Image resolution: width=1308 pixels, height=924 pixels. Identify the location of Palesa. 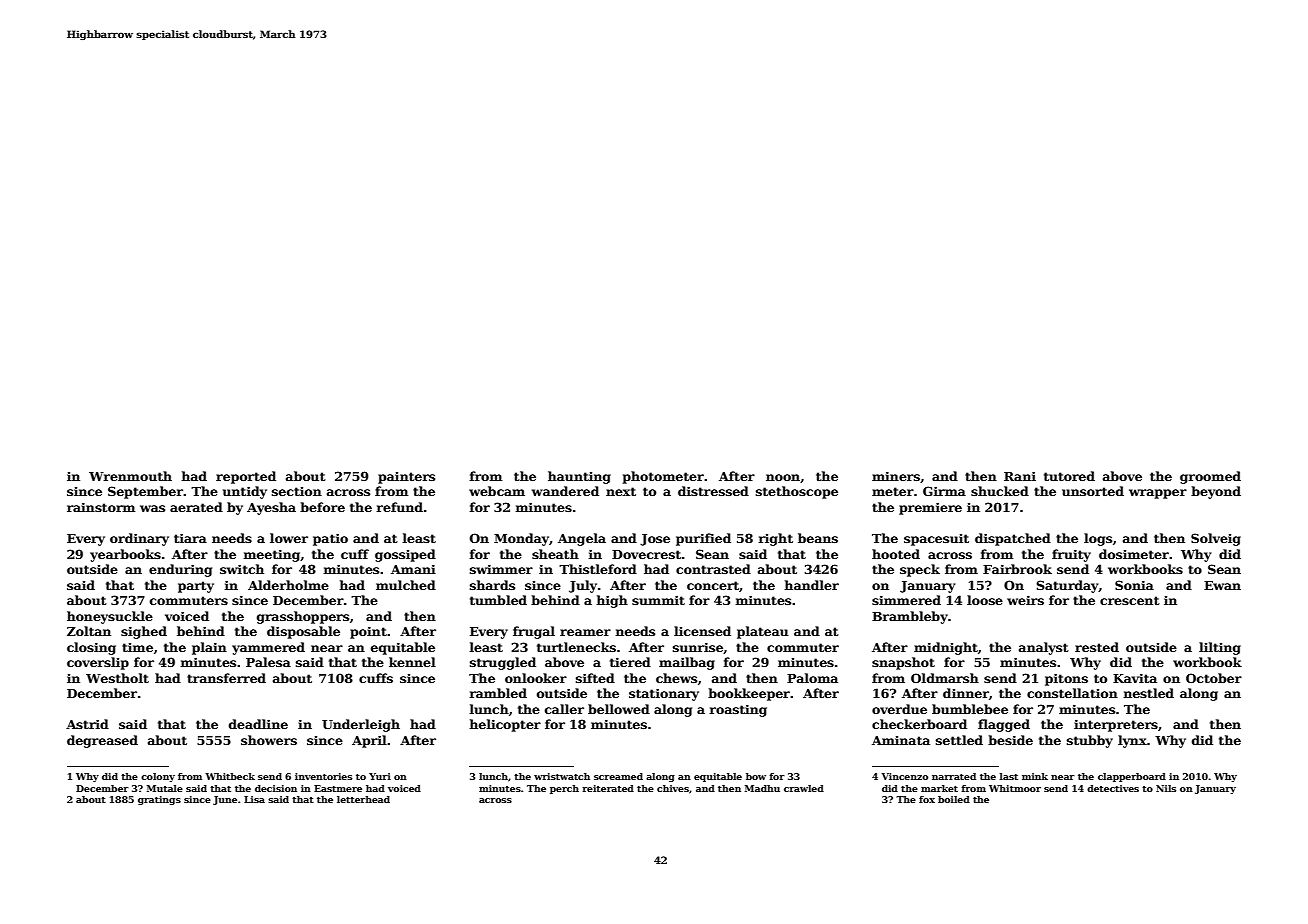
(268, 662).
